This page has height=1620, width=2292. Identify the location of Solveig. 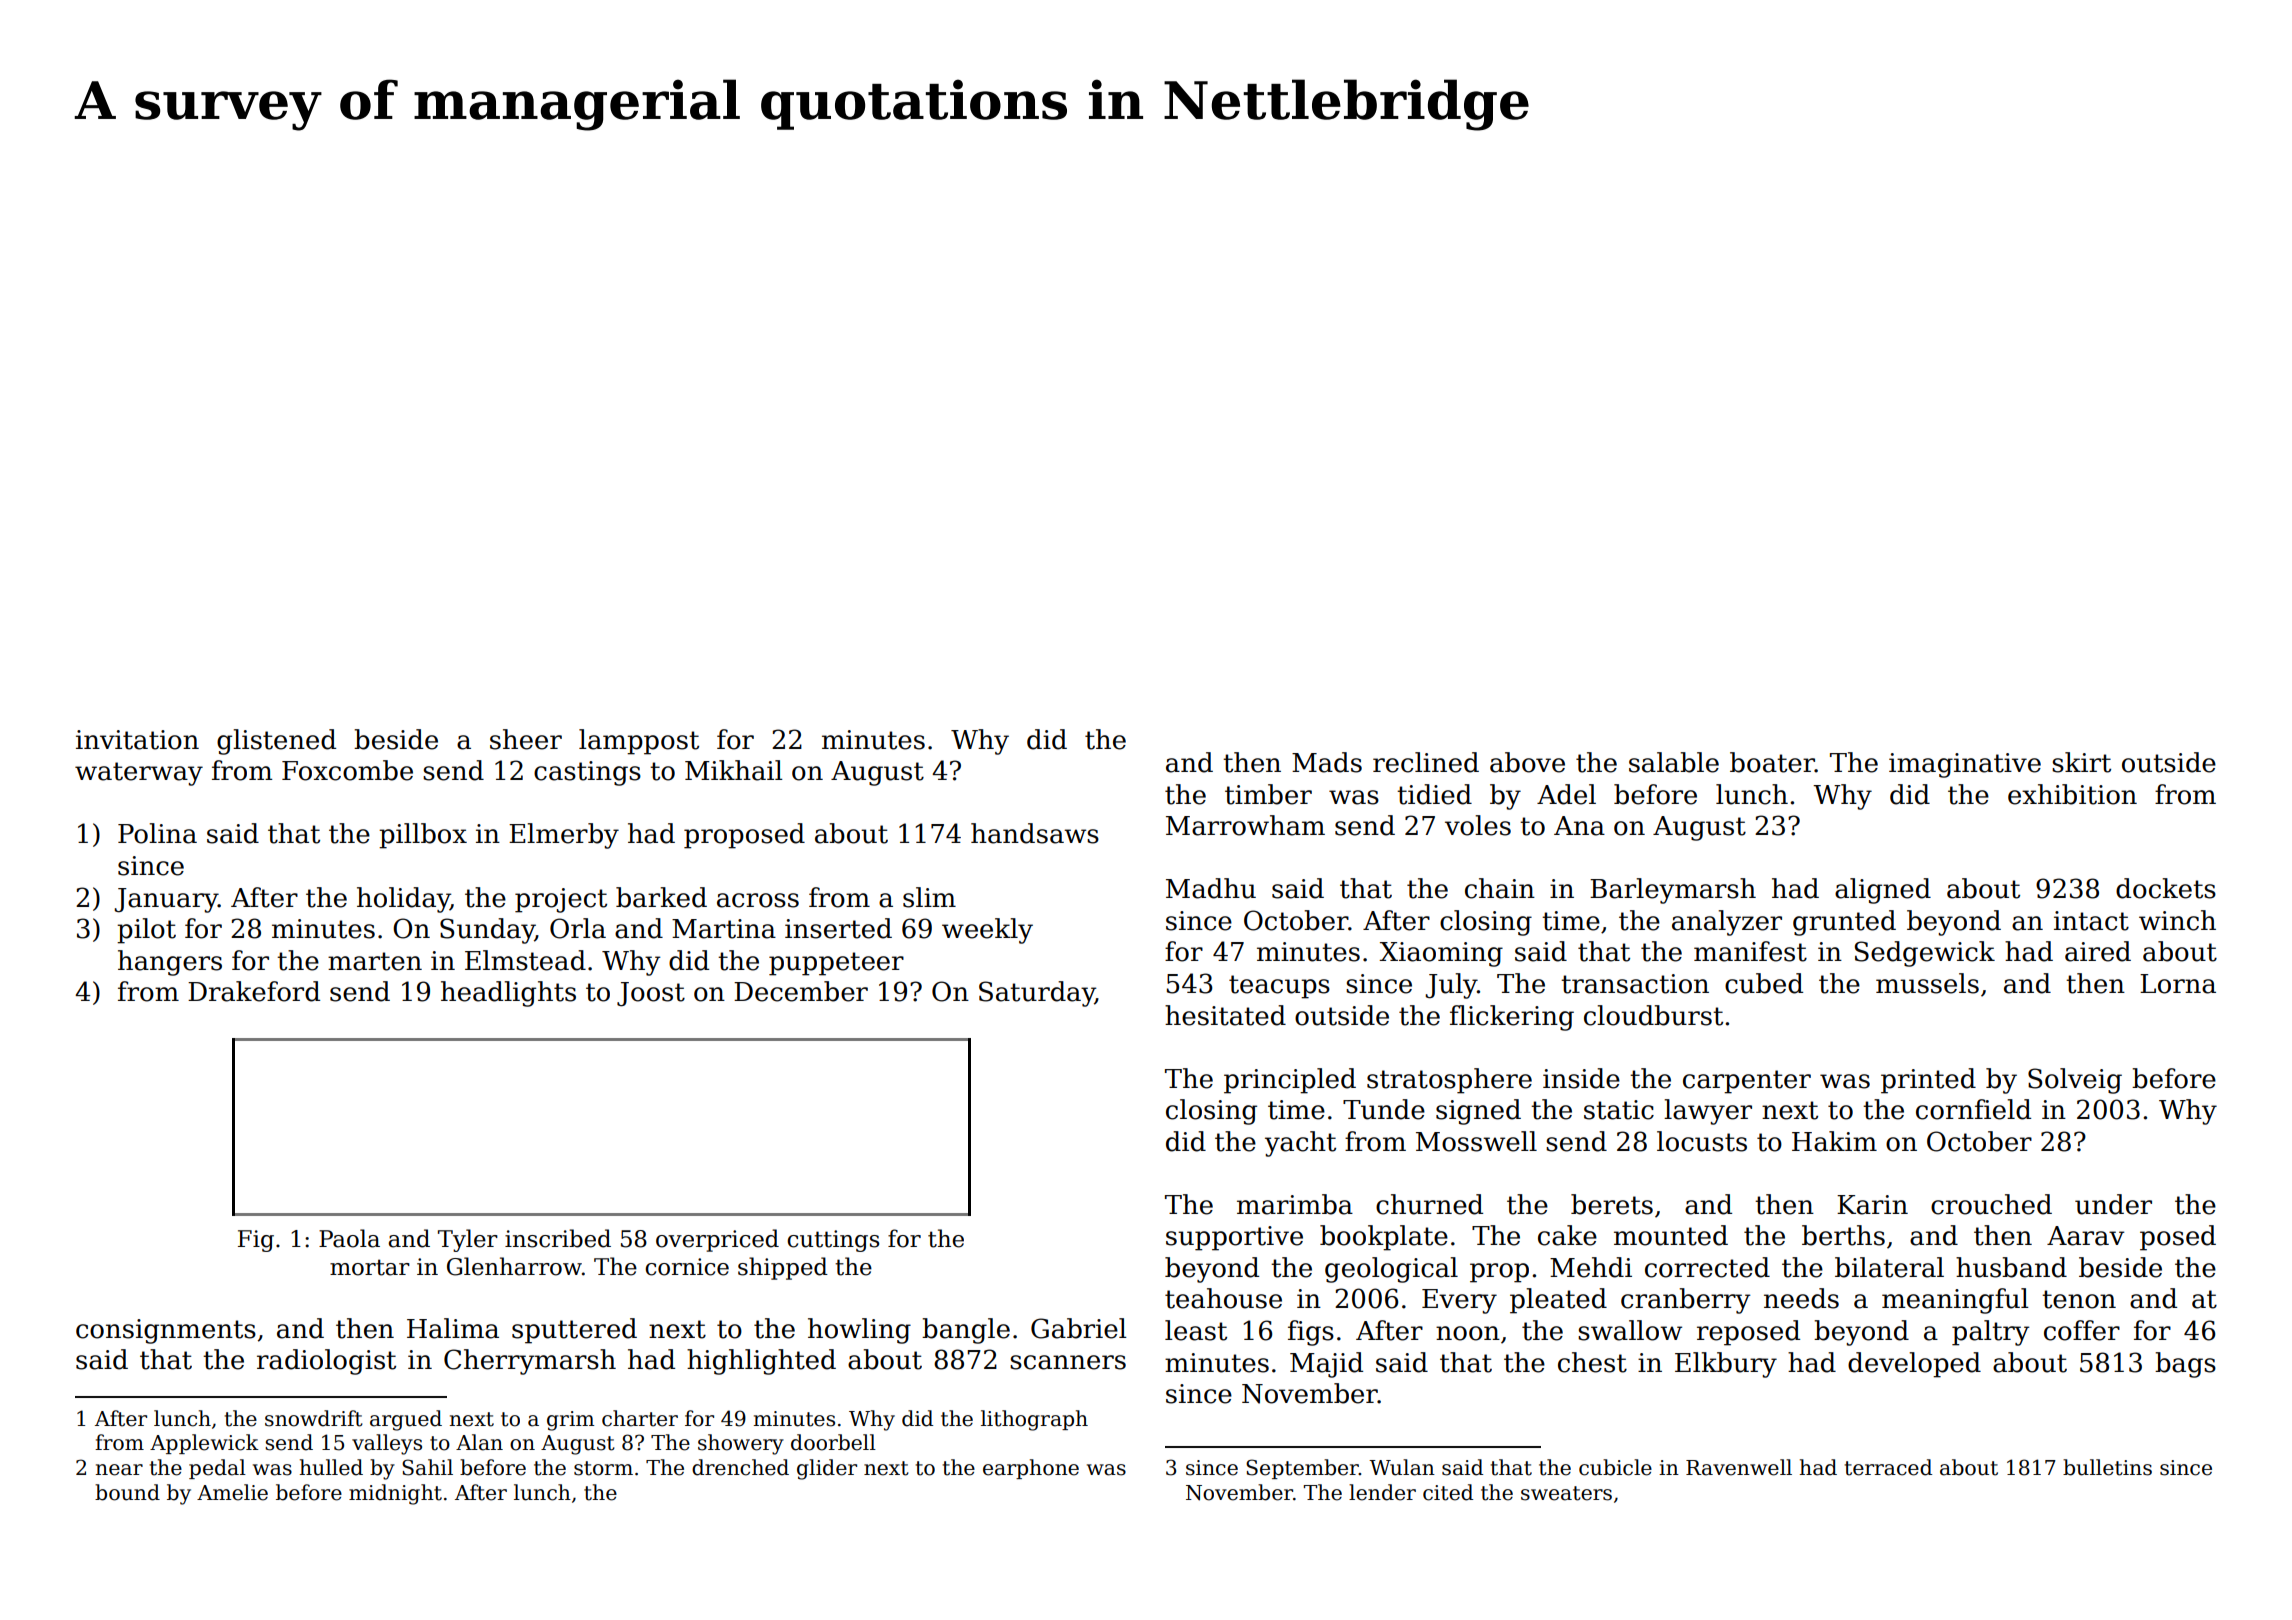
(2075, 1081).
